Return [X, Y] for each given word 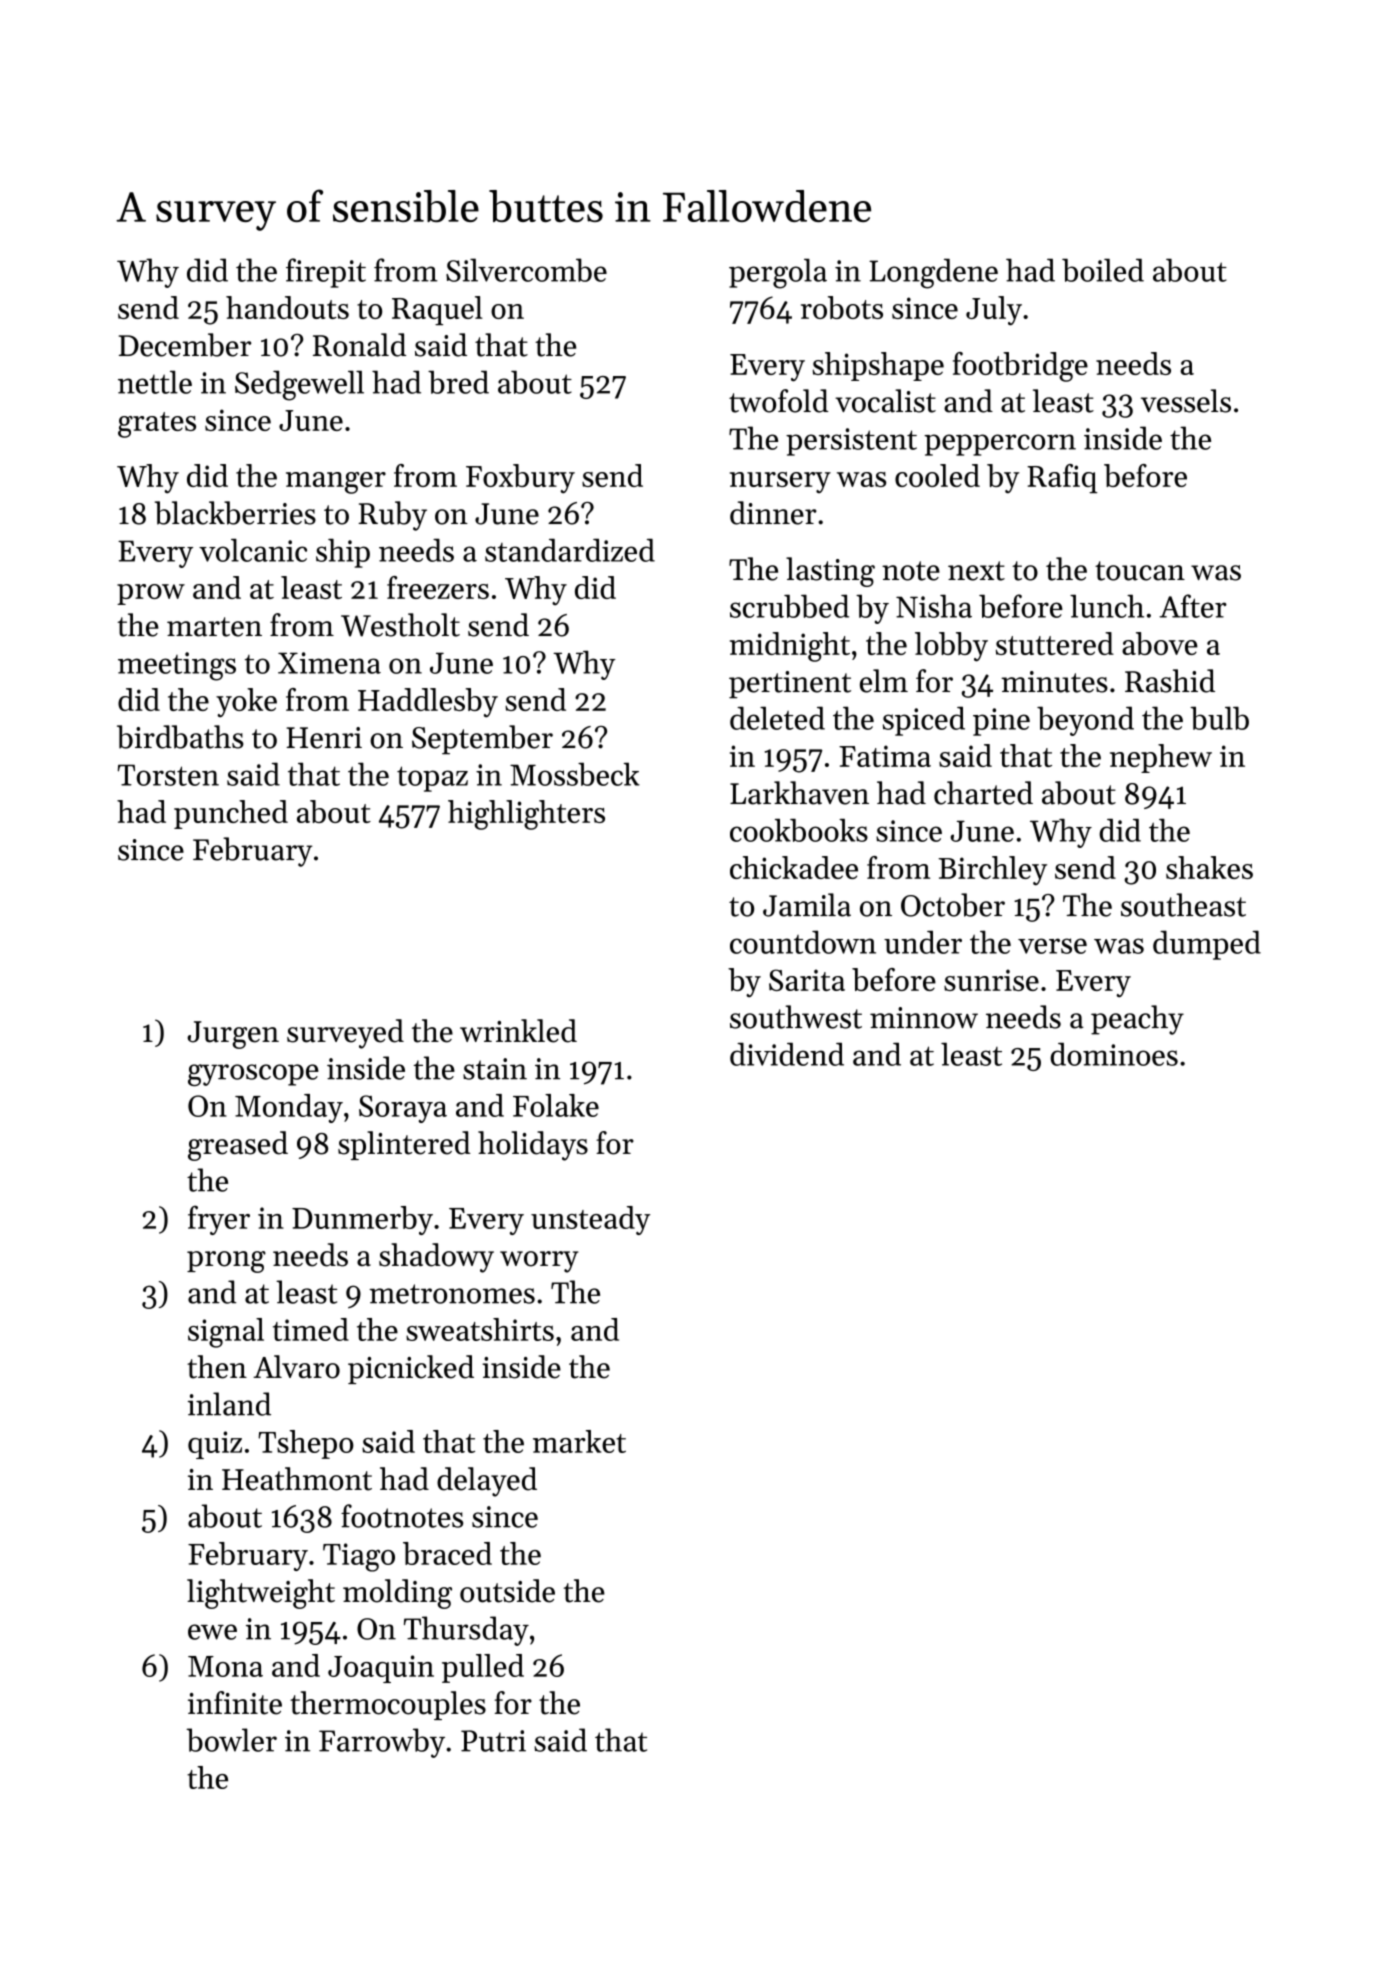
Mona [225, 1666]
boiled [1103, 270]
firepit [326, 273]
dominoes [1114, 1054]
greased [238, 1146]
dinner [773, 513]
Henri [324, 738]
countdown [803, 942]
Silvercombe [526, 270]
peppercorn [1000, 445]
